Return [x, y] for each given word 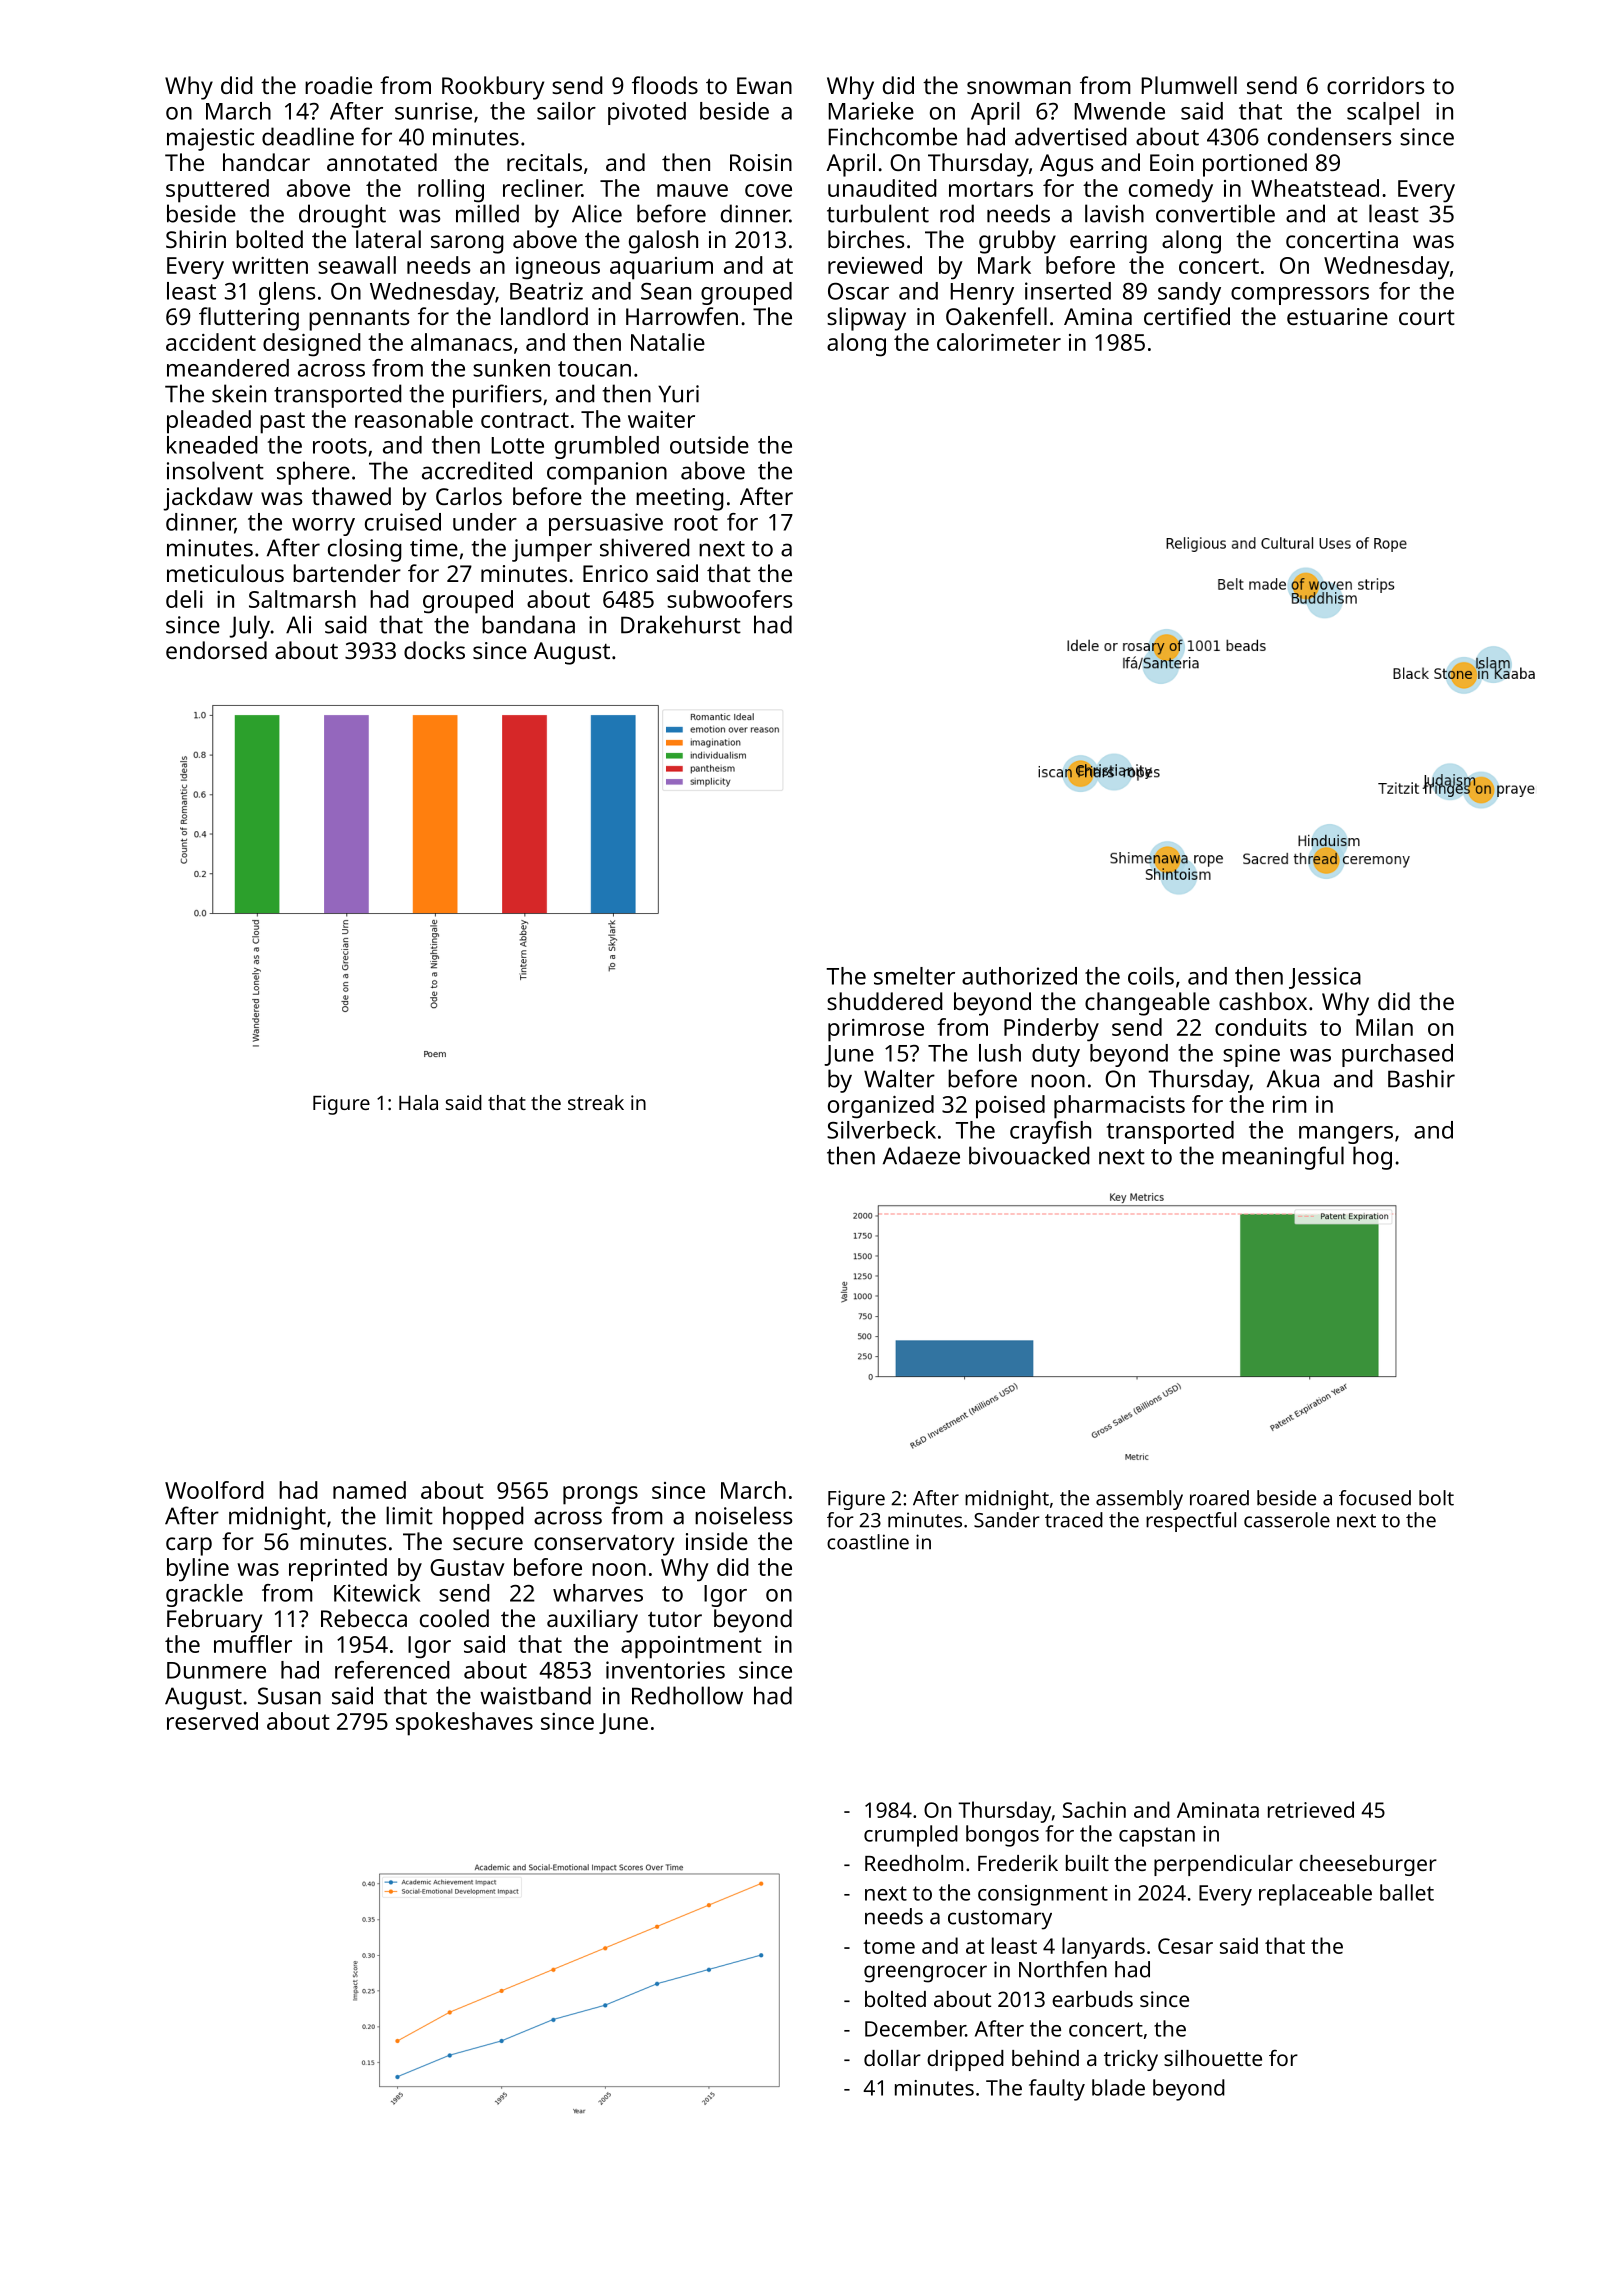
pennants [359, 320]
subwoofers [730, 599]
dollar [892, 2058]
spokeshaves [464, 1724]
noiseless [743, 1515]
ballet [1407, 1892]
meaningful [1283, 1158]
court [1427, 317]
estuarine [1337, 316]
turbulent [878, 213]
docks [434, 650]
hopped [483, 1518]
